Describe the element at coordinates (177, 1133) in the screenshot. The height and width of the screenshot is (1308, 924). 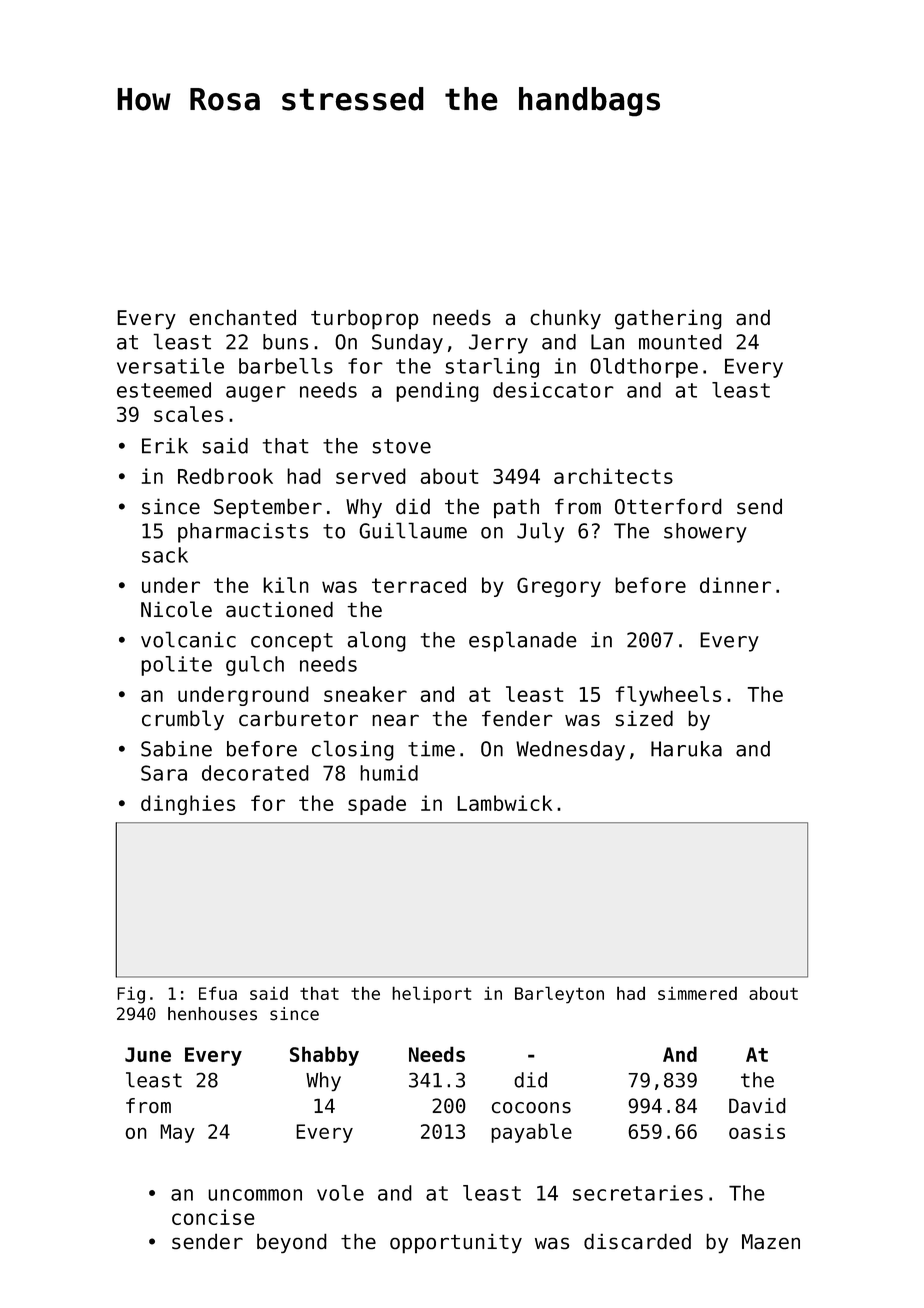
I see `May` at that location.
